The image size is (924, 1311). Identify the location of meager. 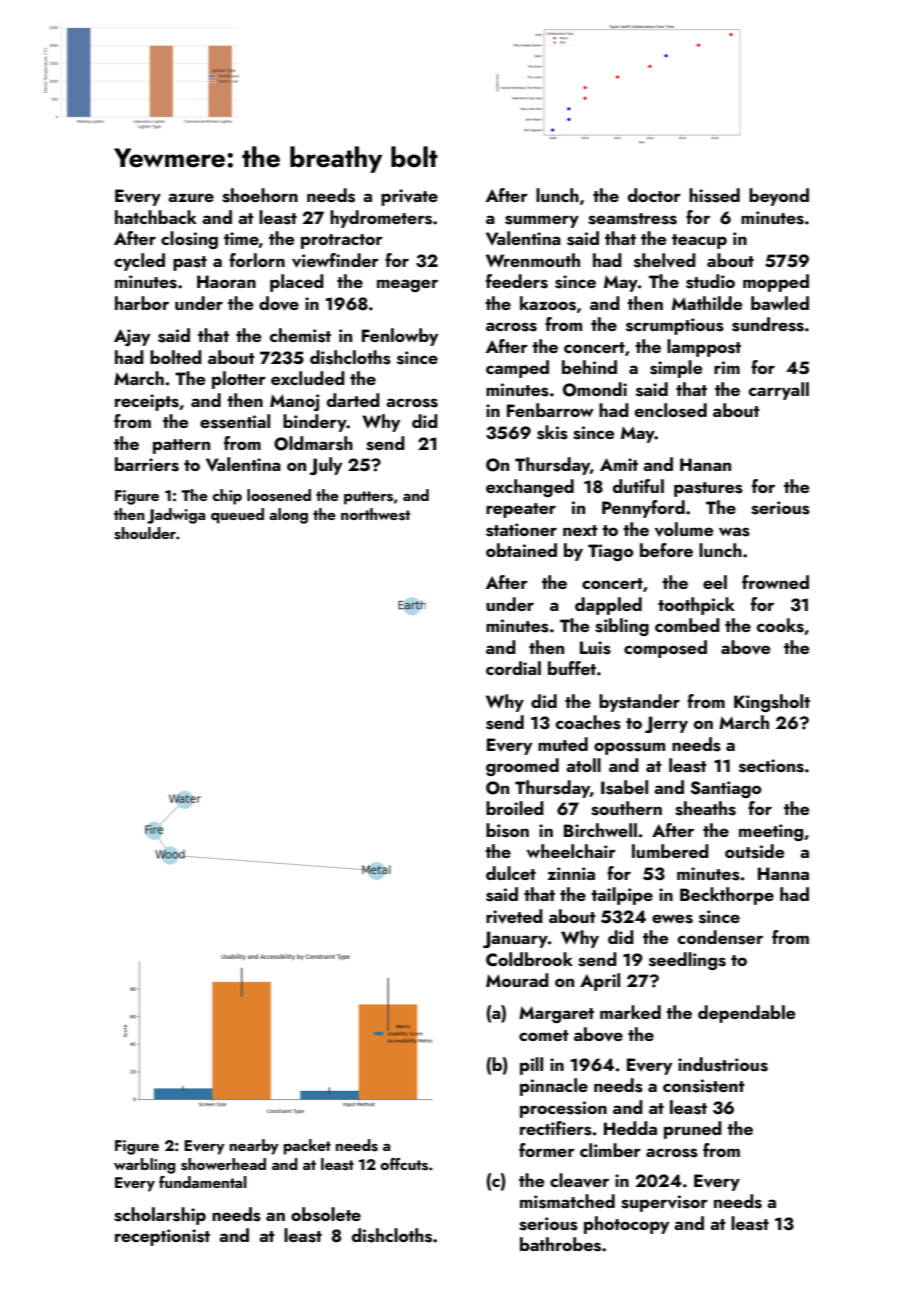
(407, 285).
